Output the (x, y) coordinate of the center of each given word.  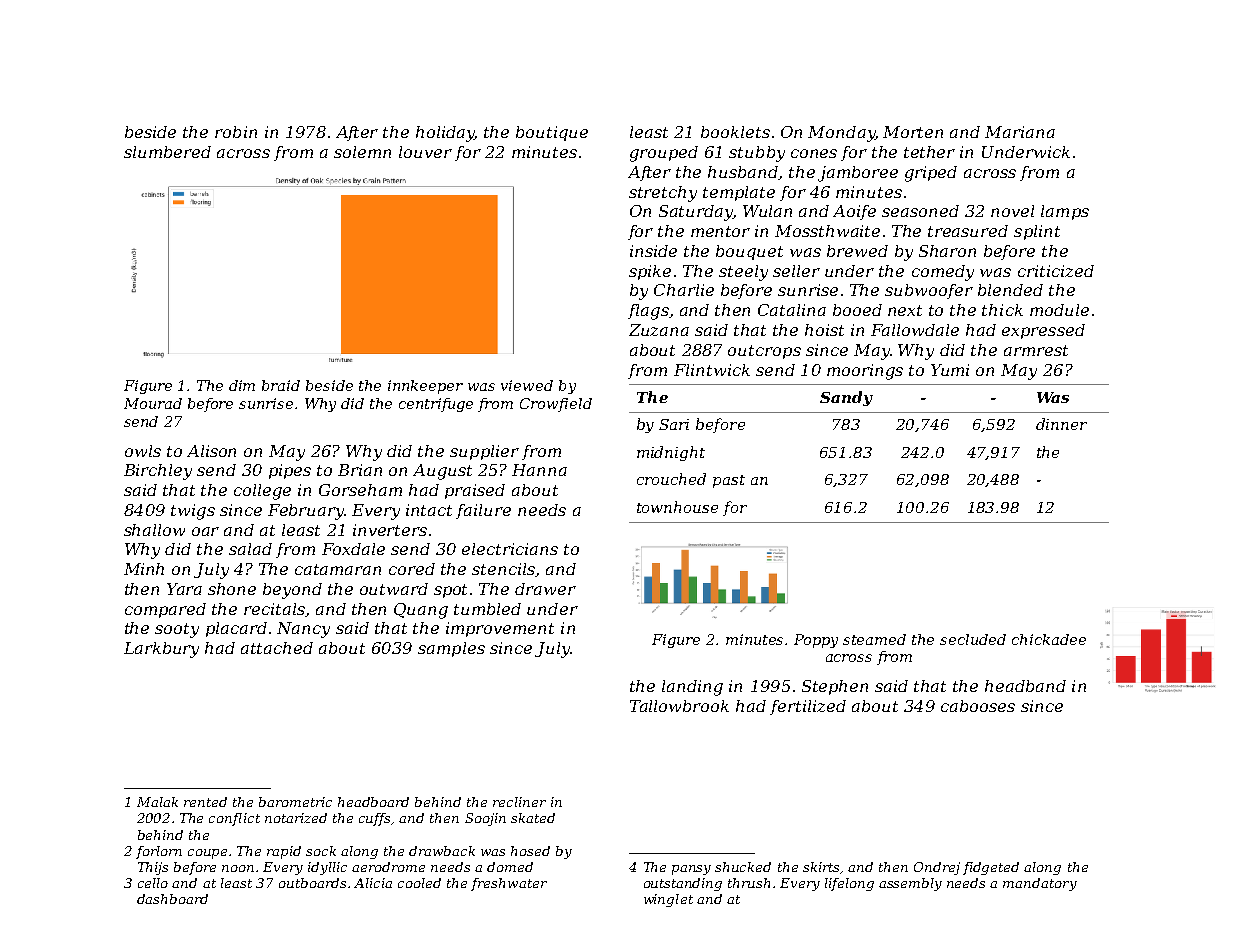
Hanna (539, 470)
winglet (668, 900)
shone (232, 589)
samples (451, 649)
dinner (1061, 424)
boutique (552, 133)
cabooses (978, 706)
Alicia (373, 883)
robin (236, 132)
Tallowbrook (679, 706)
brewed (857, 251)
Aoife (854, 212)
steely (743, 273)
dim (242, 385)
